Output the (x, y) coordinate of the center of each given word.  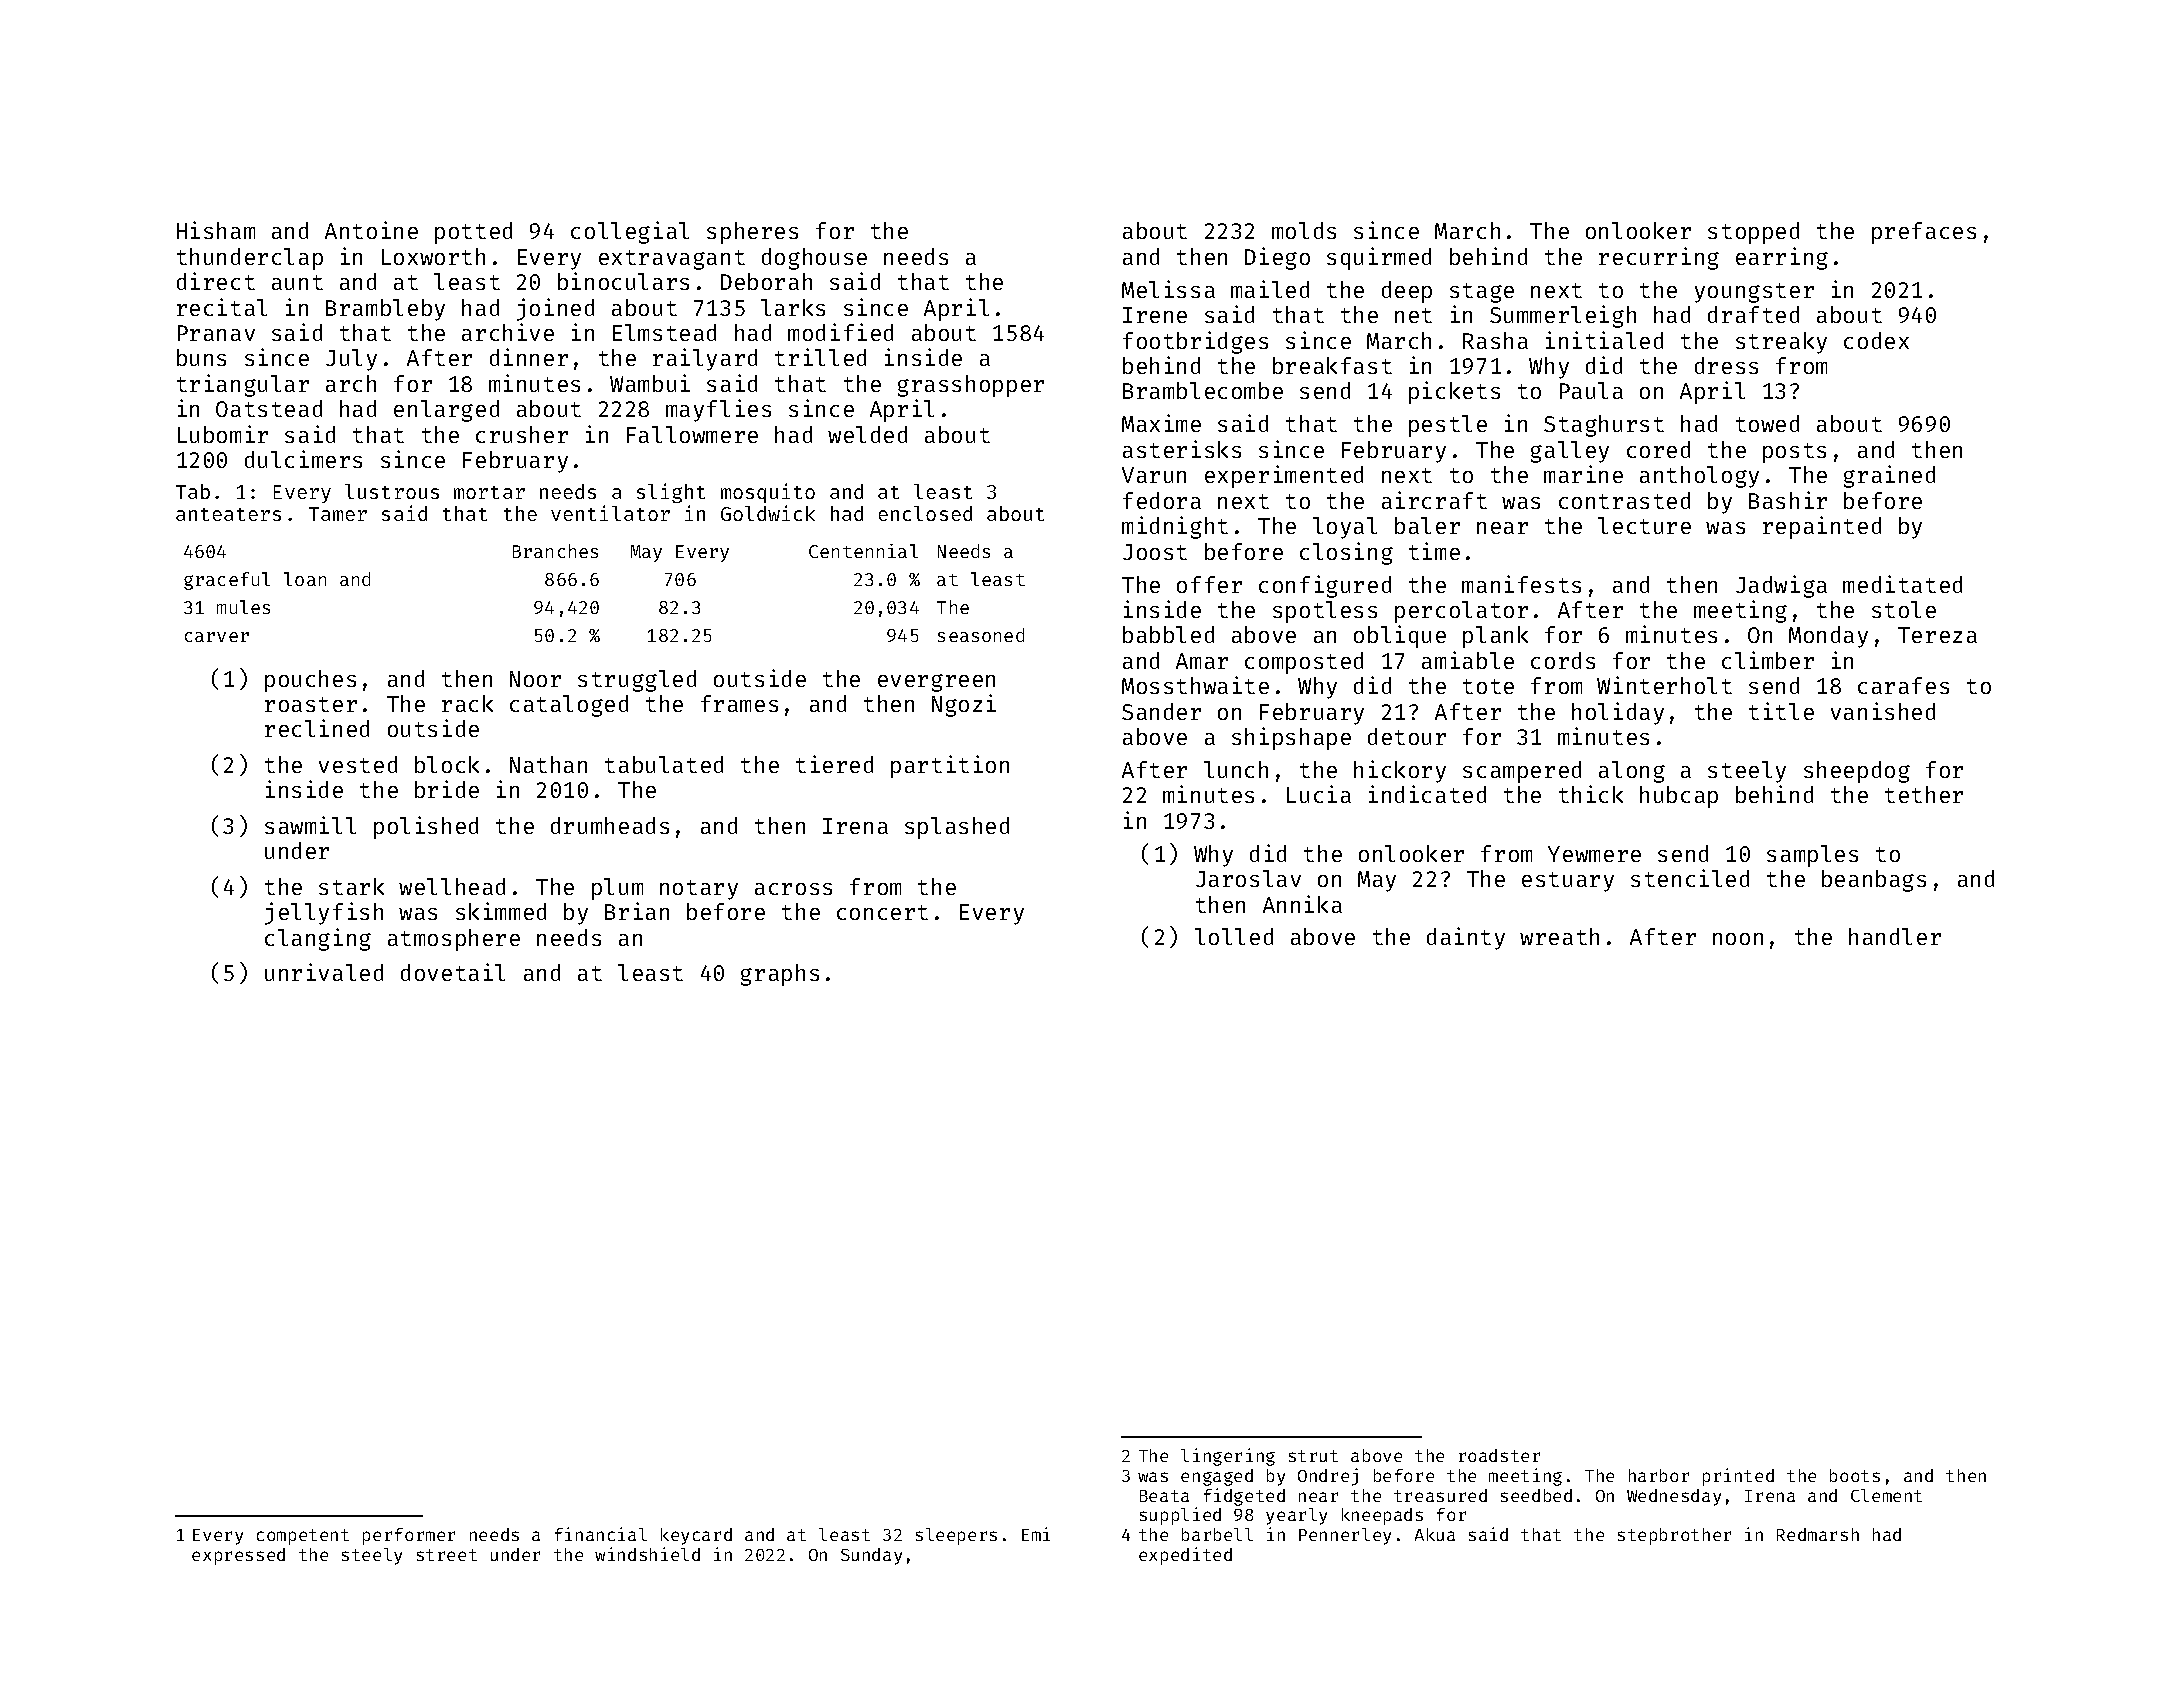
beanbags (1874, 881)
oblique (1400, 636)
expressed (238, 1556)
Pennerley (1345, 1536)
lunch (1236, 769)
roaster (311, 704)
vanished (1883, 711)
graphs (780, 975)
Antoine (371, 230)
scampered (1522, 772)
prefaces (1924, 233)
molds (1304, 230)
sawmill (310, 825)
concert (882, 912)
